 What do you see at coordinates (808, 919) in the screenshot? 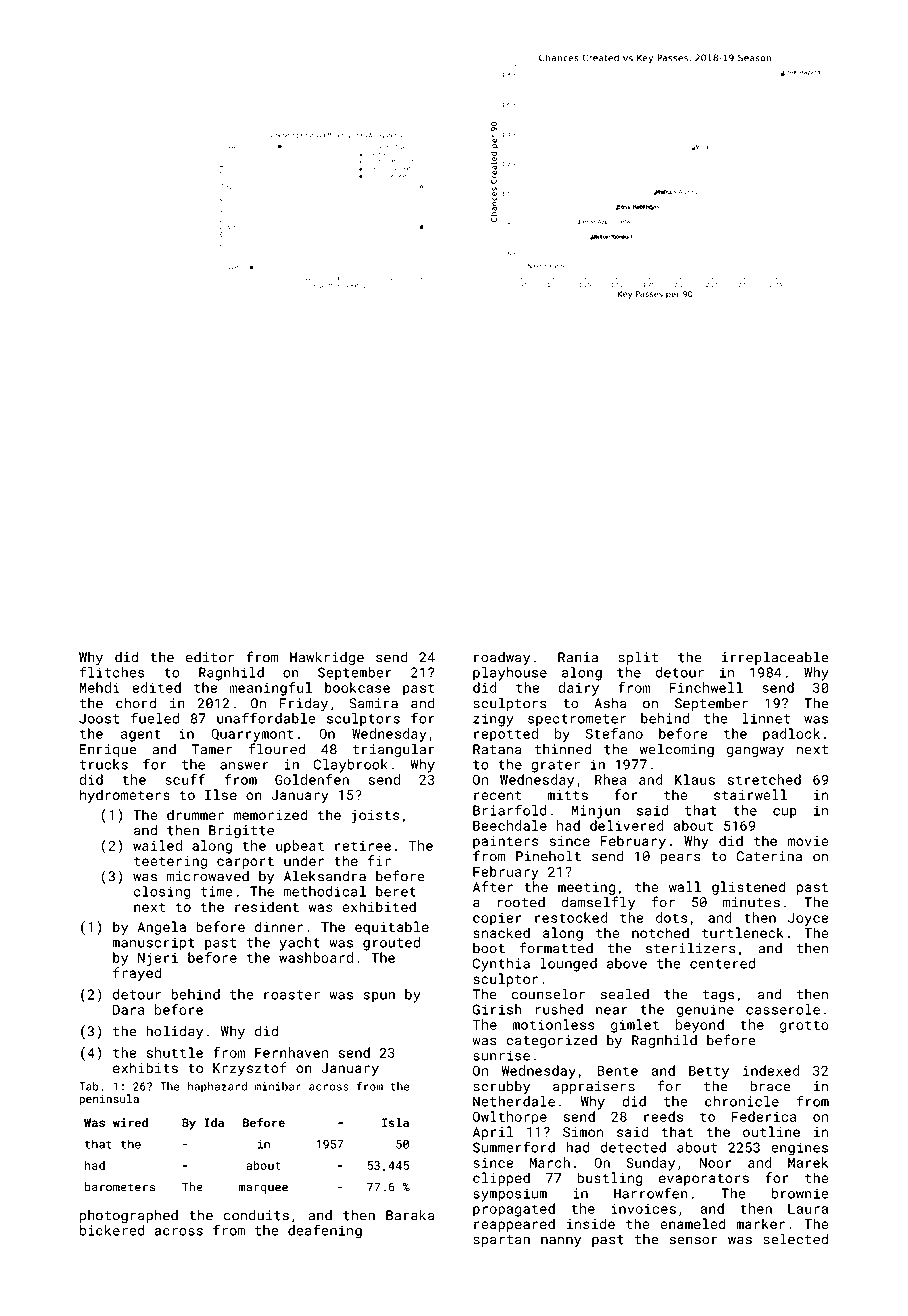
I see `Joyce` at bounding box center [808, 919].
